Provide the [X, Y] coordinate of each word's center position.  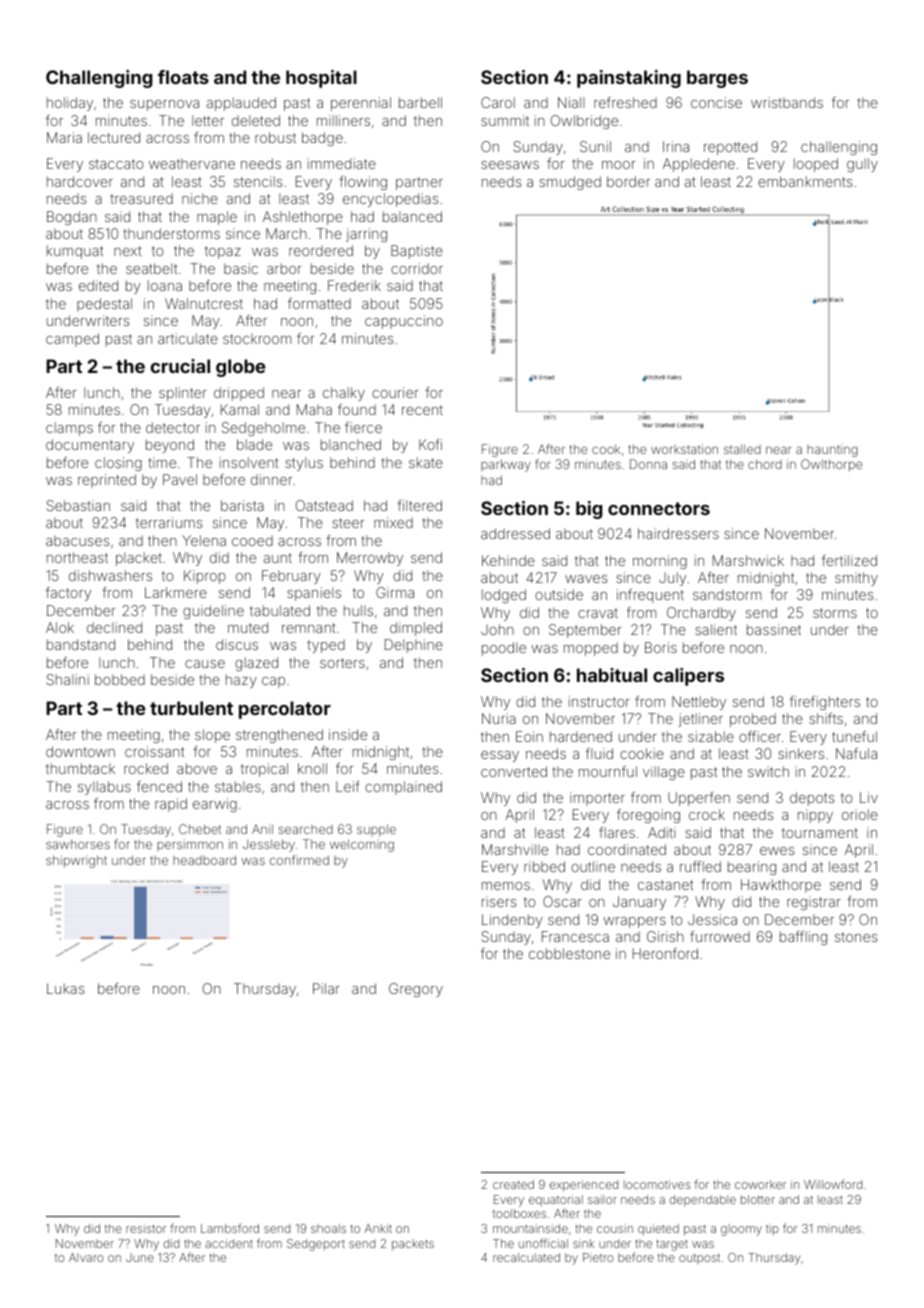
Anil [262, 829]
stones [856, 937]
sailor [602, 1199]
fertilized [849, 560]
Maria [64, 137]
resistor [146, 1228]
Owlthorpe [832, 465]
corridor [417, 268]
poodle [504, 649]
